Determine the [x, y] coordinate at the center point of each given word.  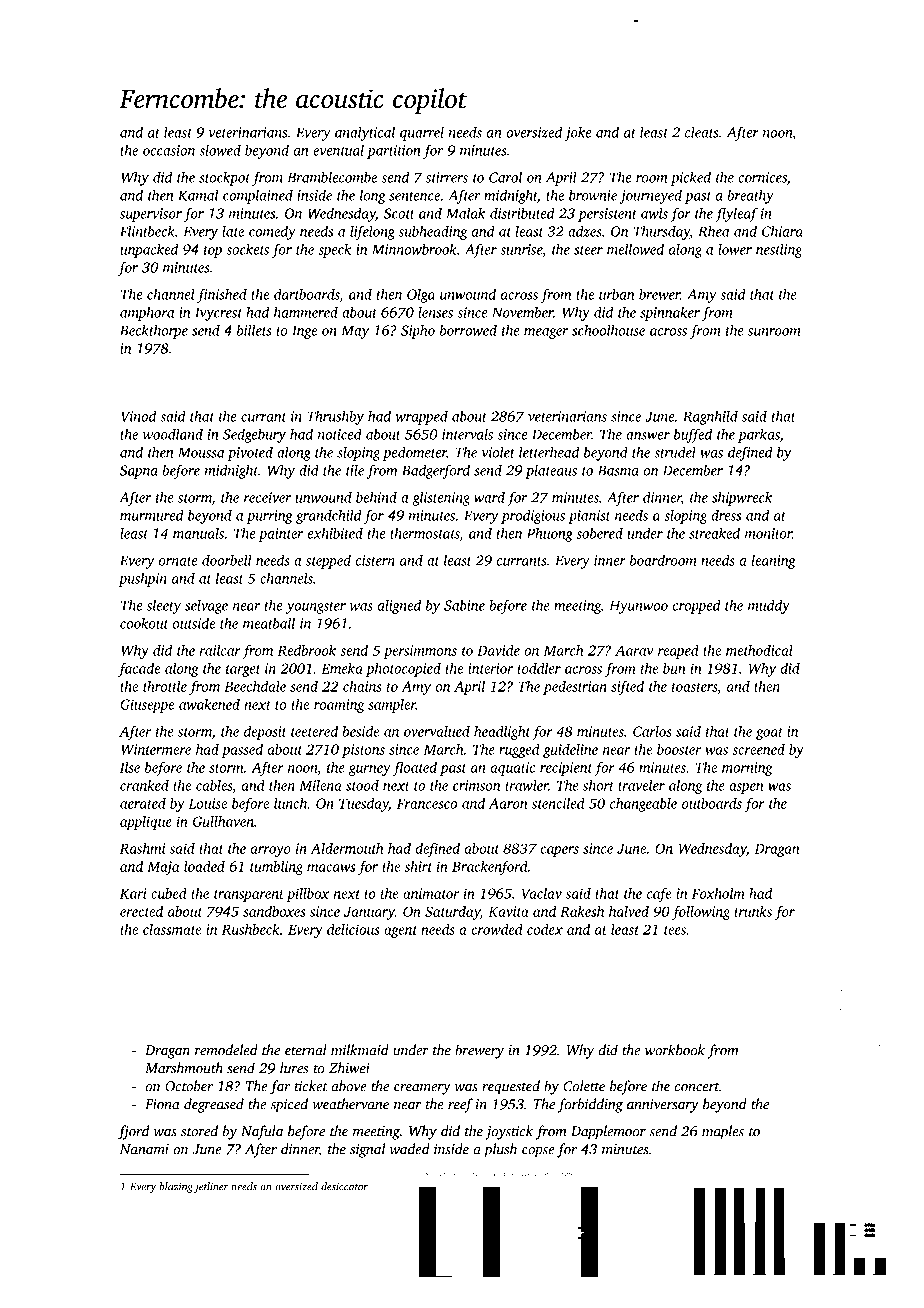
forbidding [590, 1105]
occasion [169, 150]
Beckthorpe [154, 331]
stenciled [558, 803]
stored [199, 1131]
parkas [759, 435]
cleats [701, 132]
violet [498, 452]
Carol [505, 177]
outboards [712, 803]
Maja [163, 868]
